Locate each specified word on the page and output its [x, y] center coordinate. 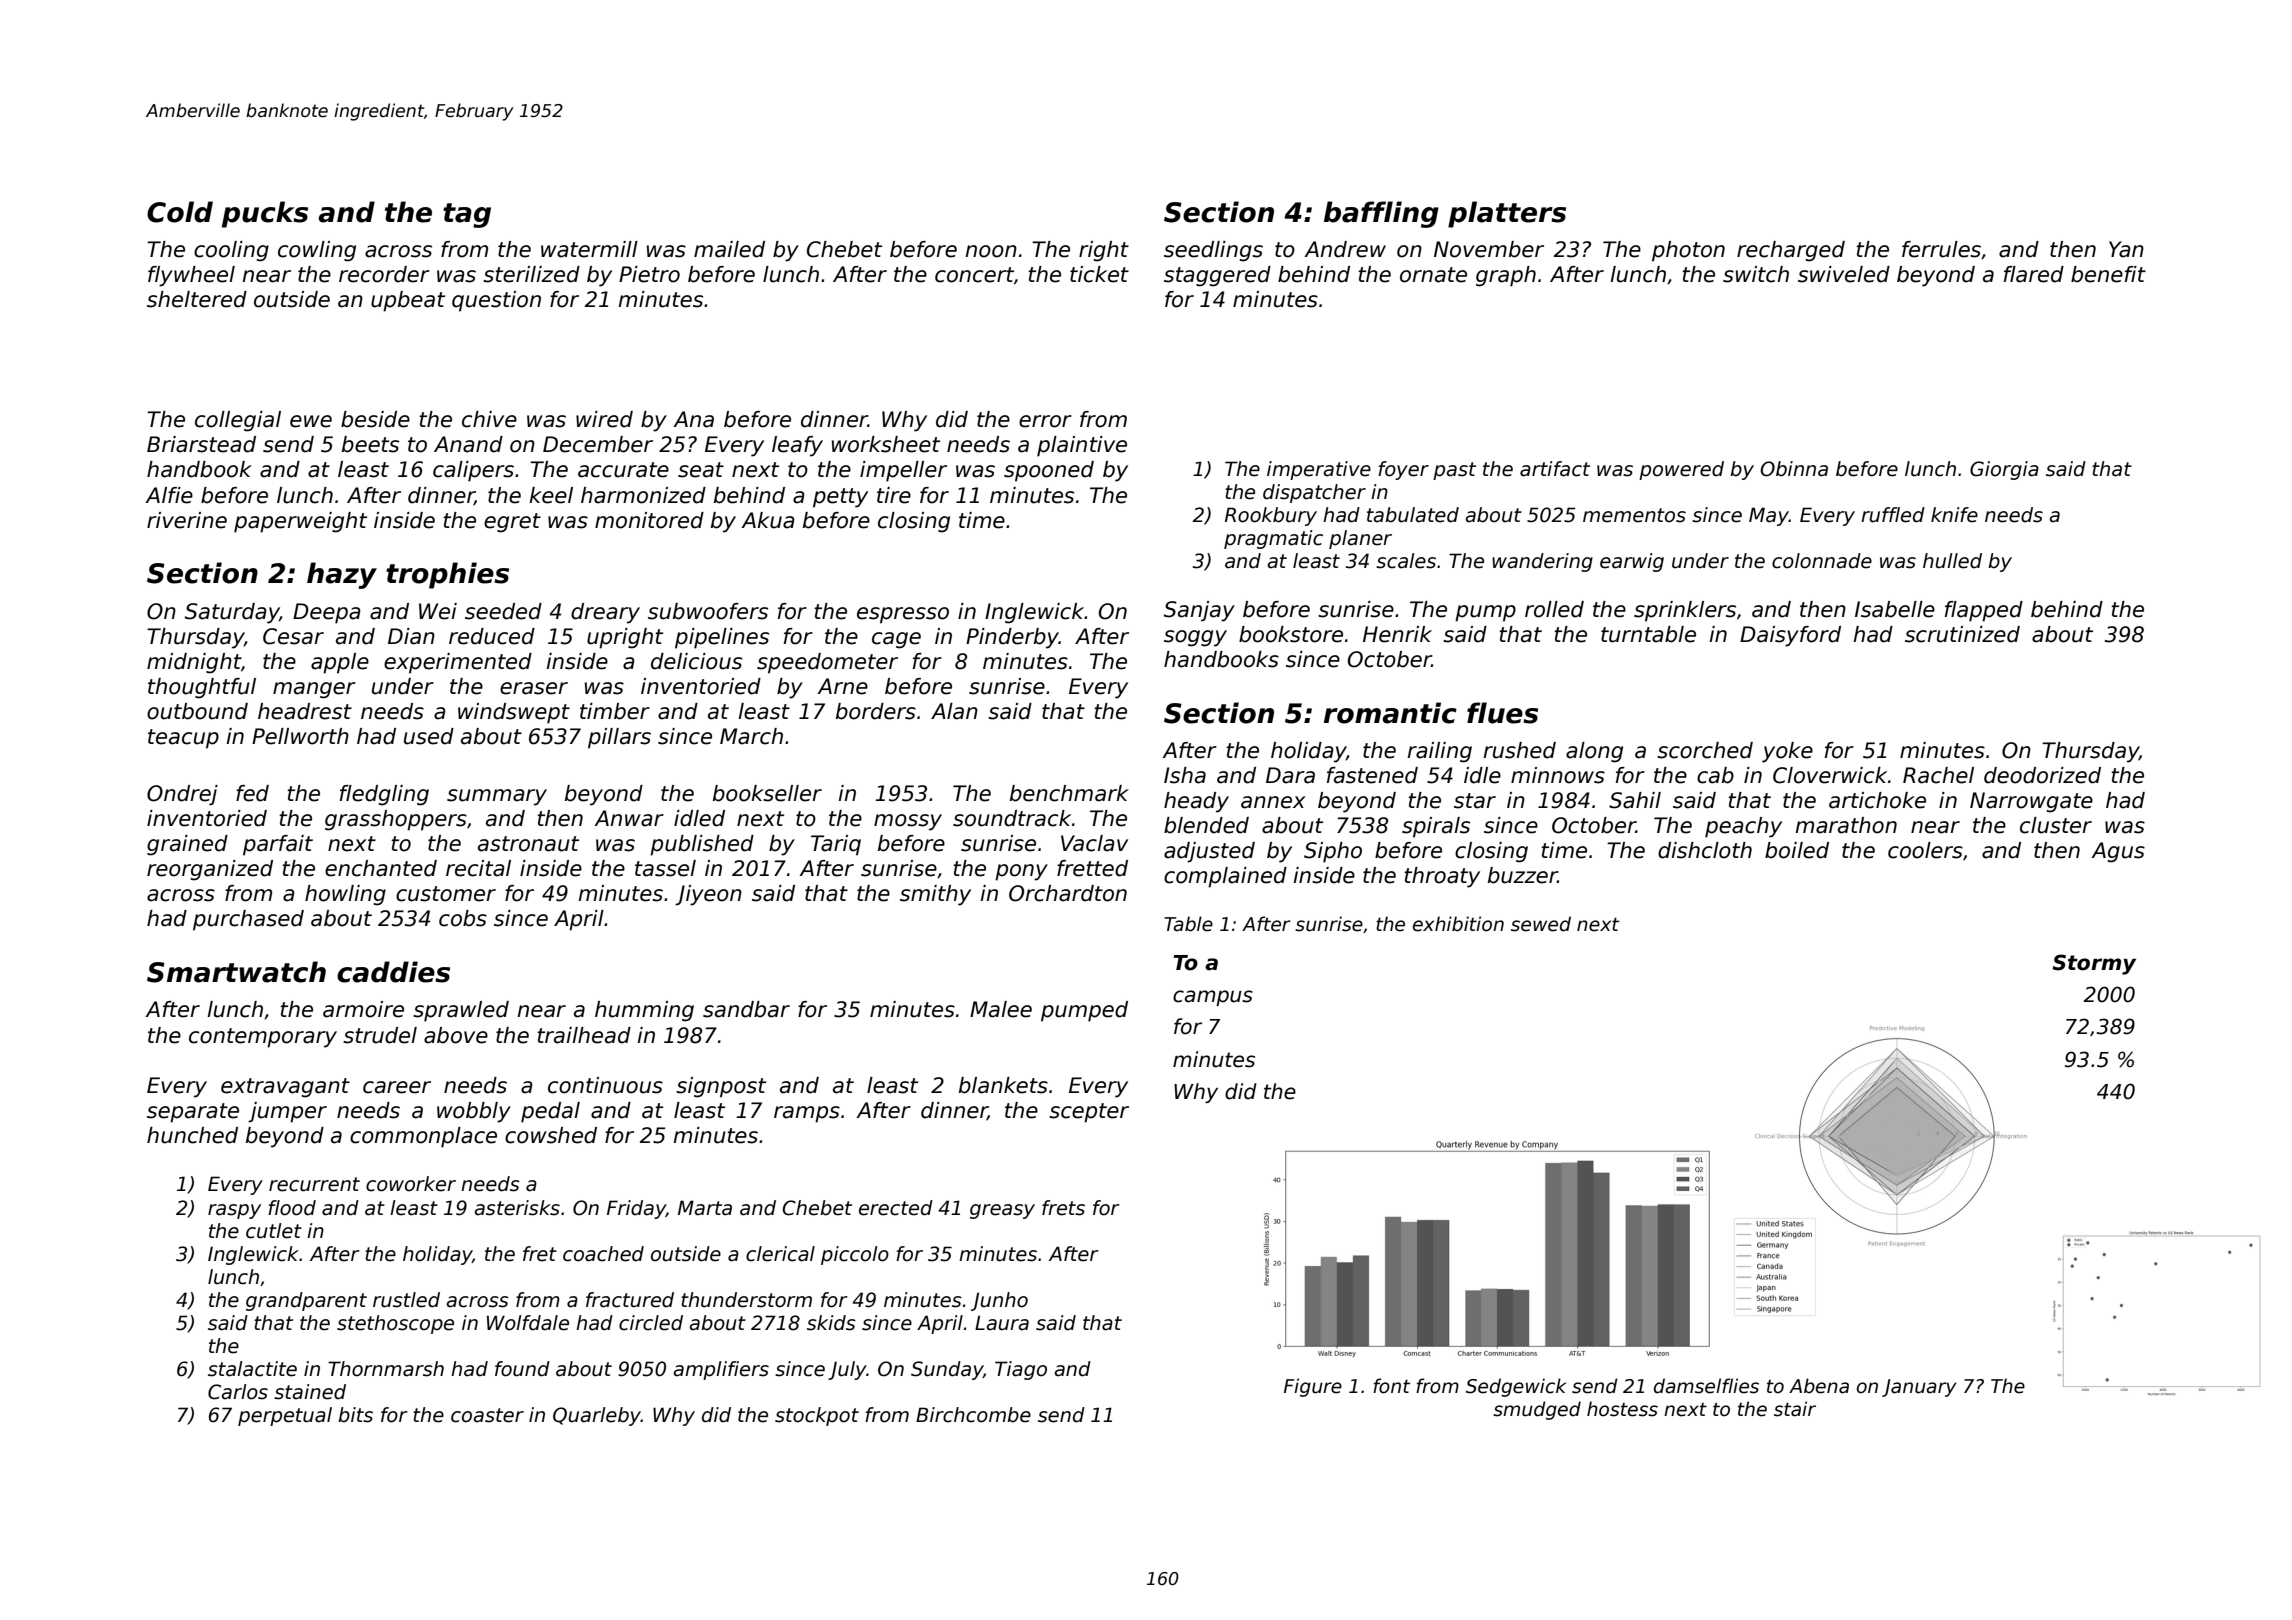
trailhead [584, 1035]
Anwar [629, 818]
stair [1795, 1409]
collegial [238, 421]
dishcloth [1705, 850]
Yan [2126, 249]
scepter [1089, 1113]
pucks [265, 214]
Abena [1819, 1386]
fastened [1372, 775]
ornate [1433, 275]
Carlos [238, 1392]
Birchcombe [973, 1415]
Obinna [1794, 469]
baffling [1381, 214]
